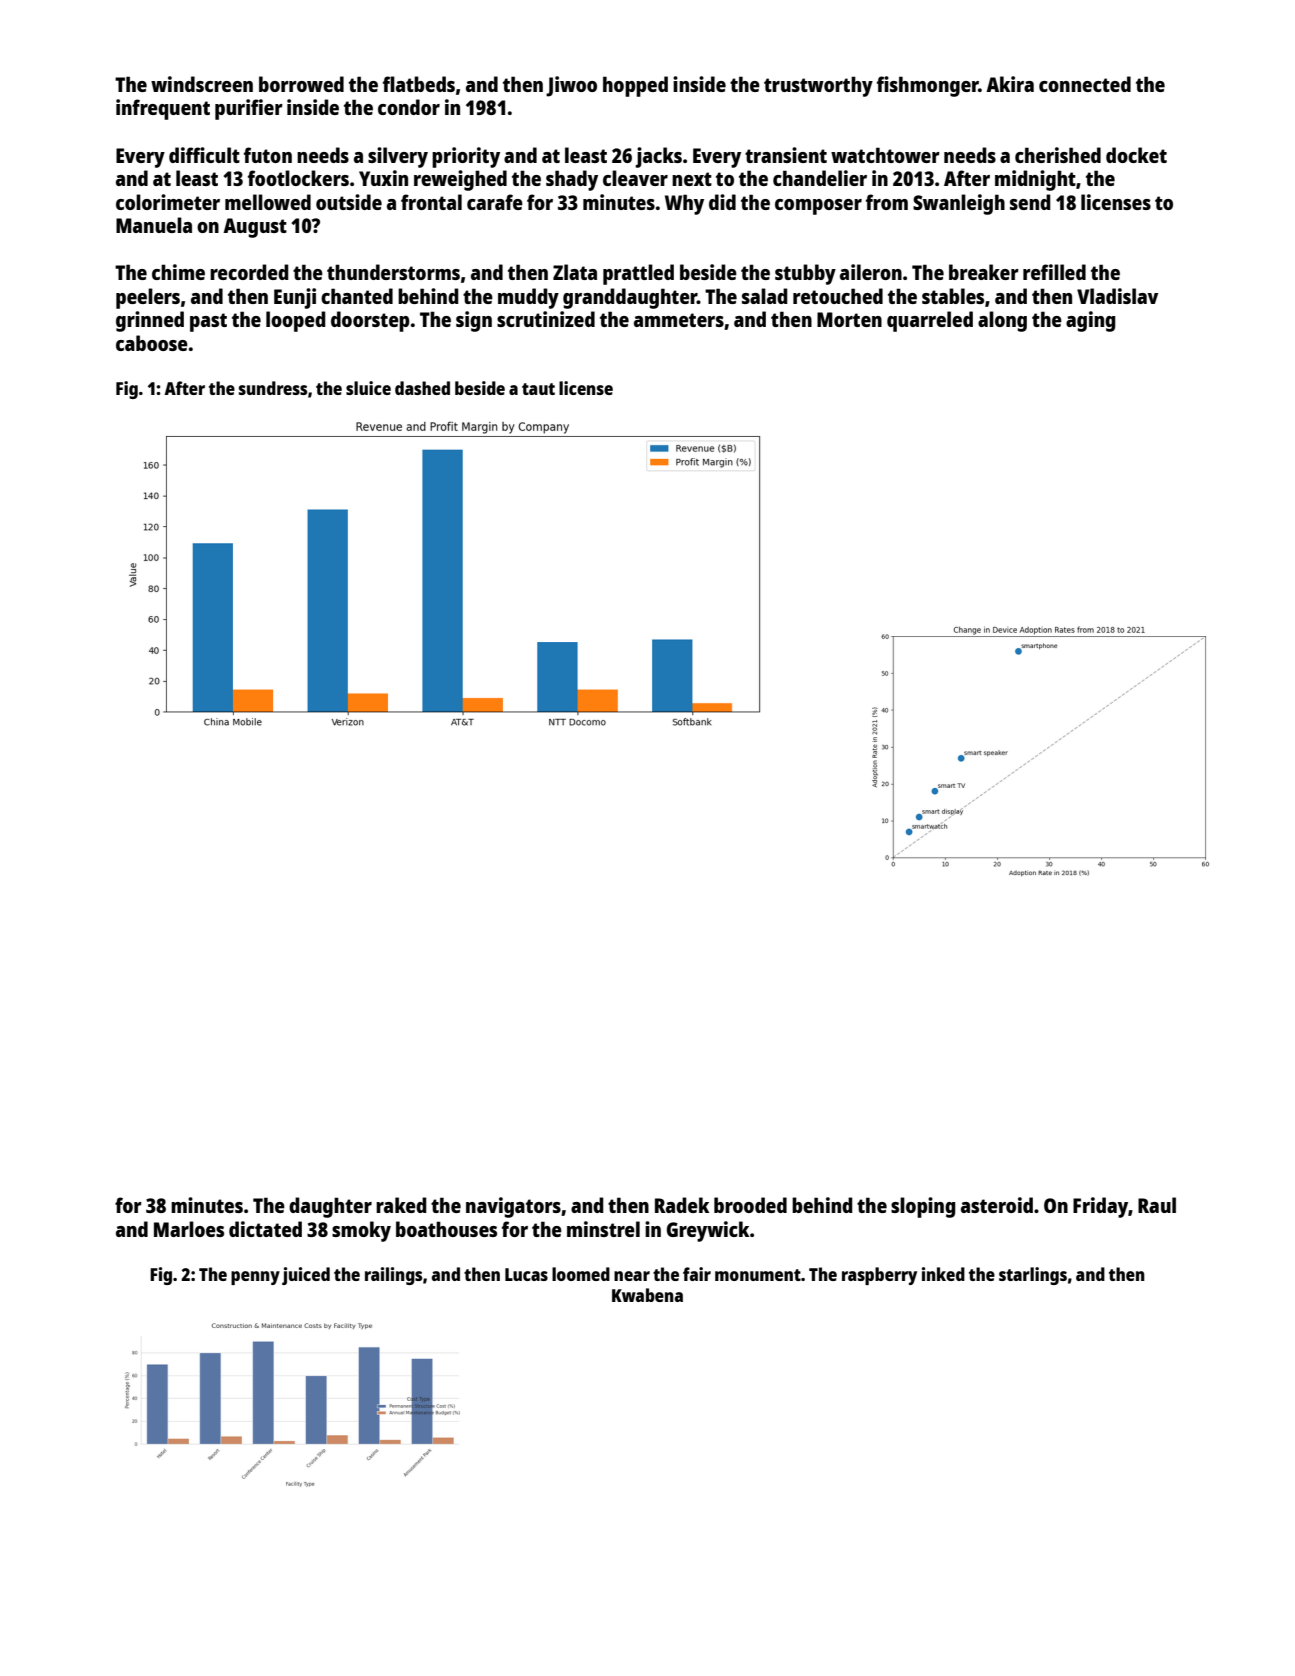 The height and width of the screenshot is (1676, 1295). Describe the element at coordinates (997, 1205) in the screenshot. I see `asteroid` at that location.
